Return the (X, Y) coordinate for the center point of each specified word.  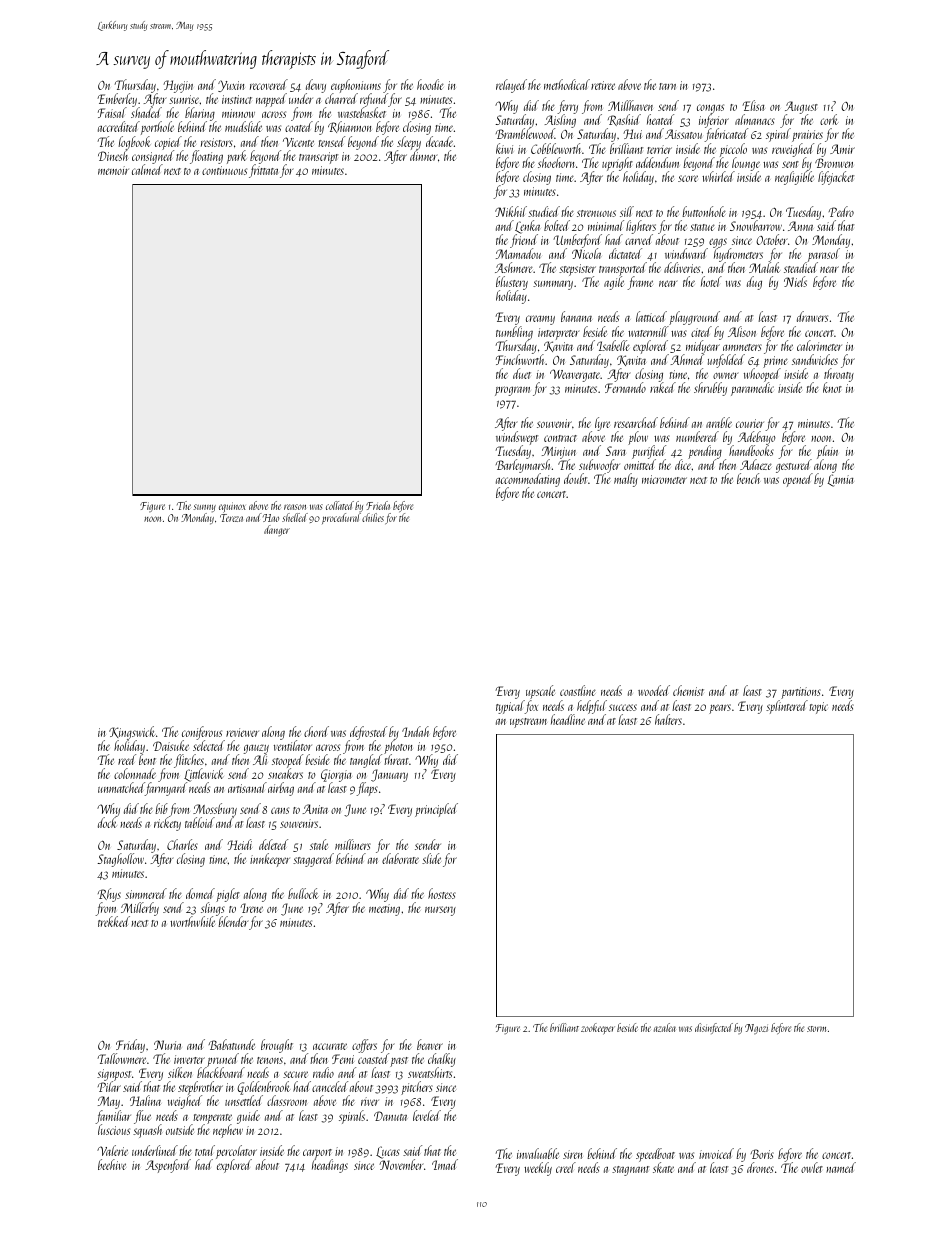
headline (568, 719)
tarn (667, 86)
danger (277, 530)
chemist (688, 690)
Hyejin (178, 86)
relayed (511, 86)
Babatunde (232, 1044)
